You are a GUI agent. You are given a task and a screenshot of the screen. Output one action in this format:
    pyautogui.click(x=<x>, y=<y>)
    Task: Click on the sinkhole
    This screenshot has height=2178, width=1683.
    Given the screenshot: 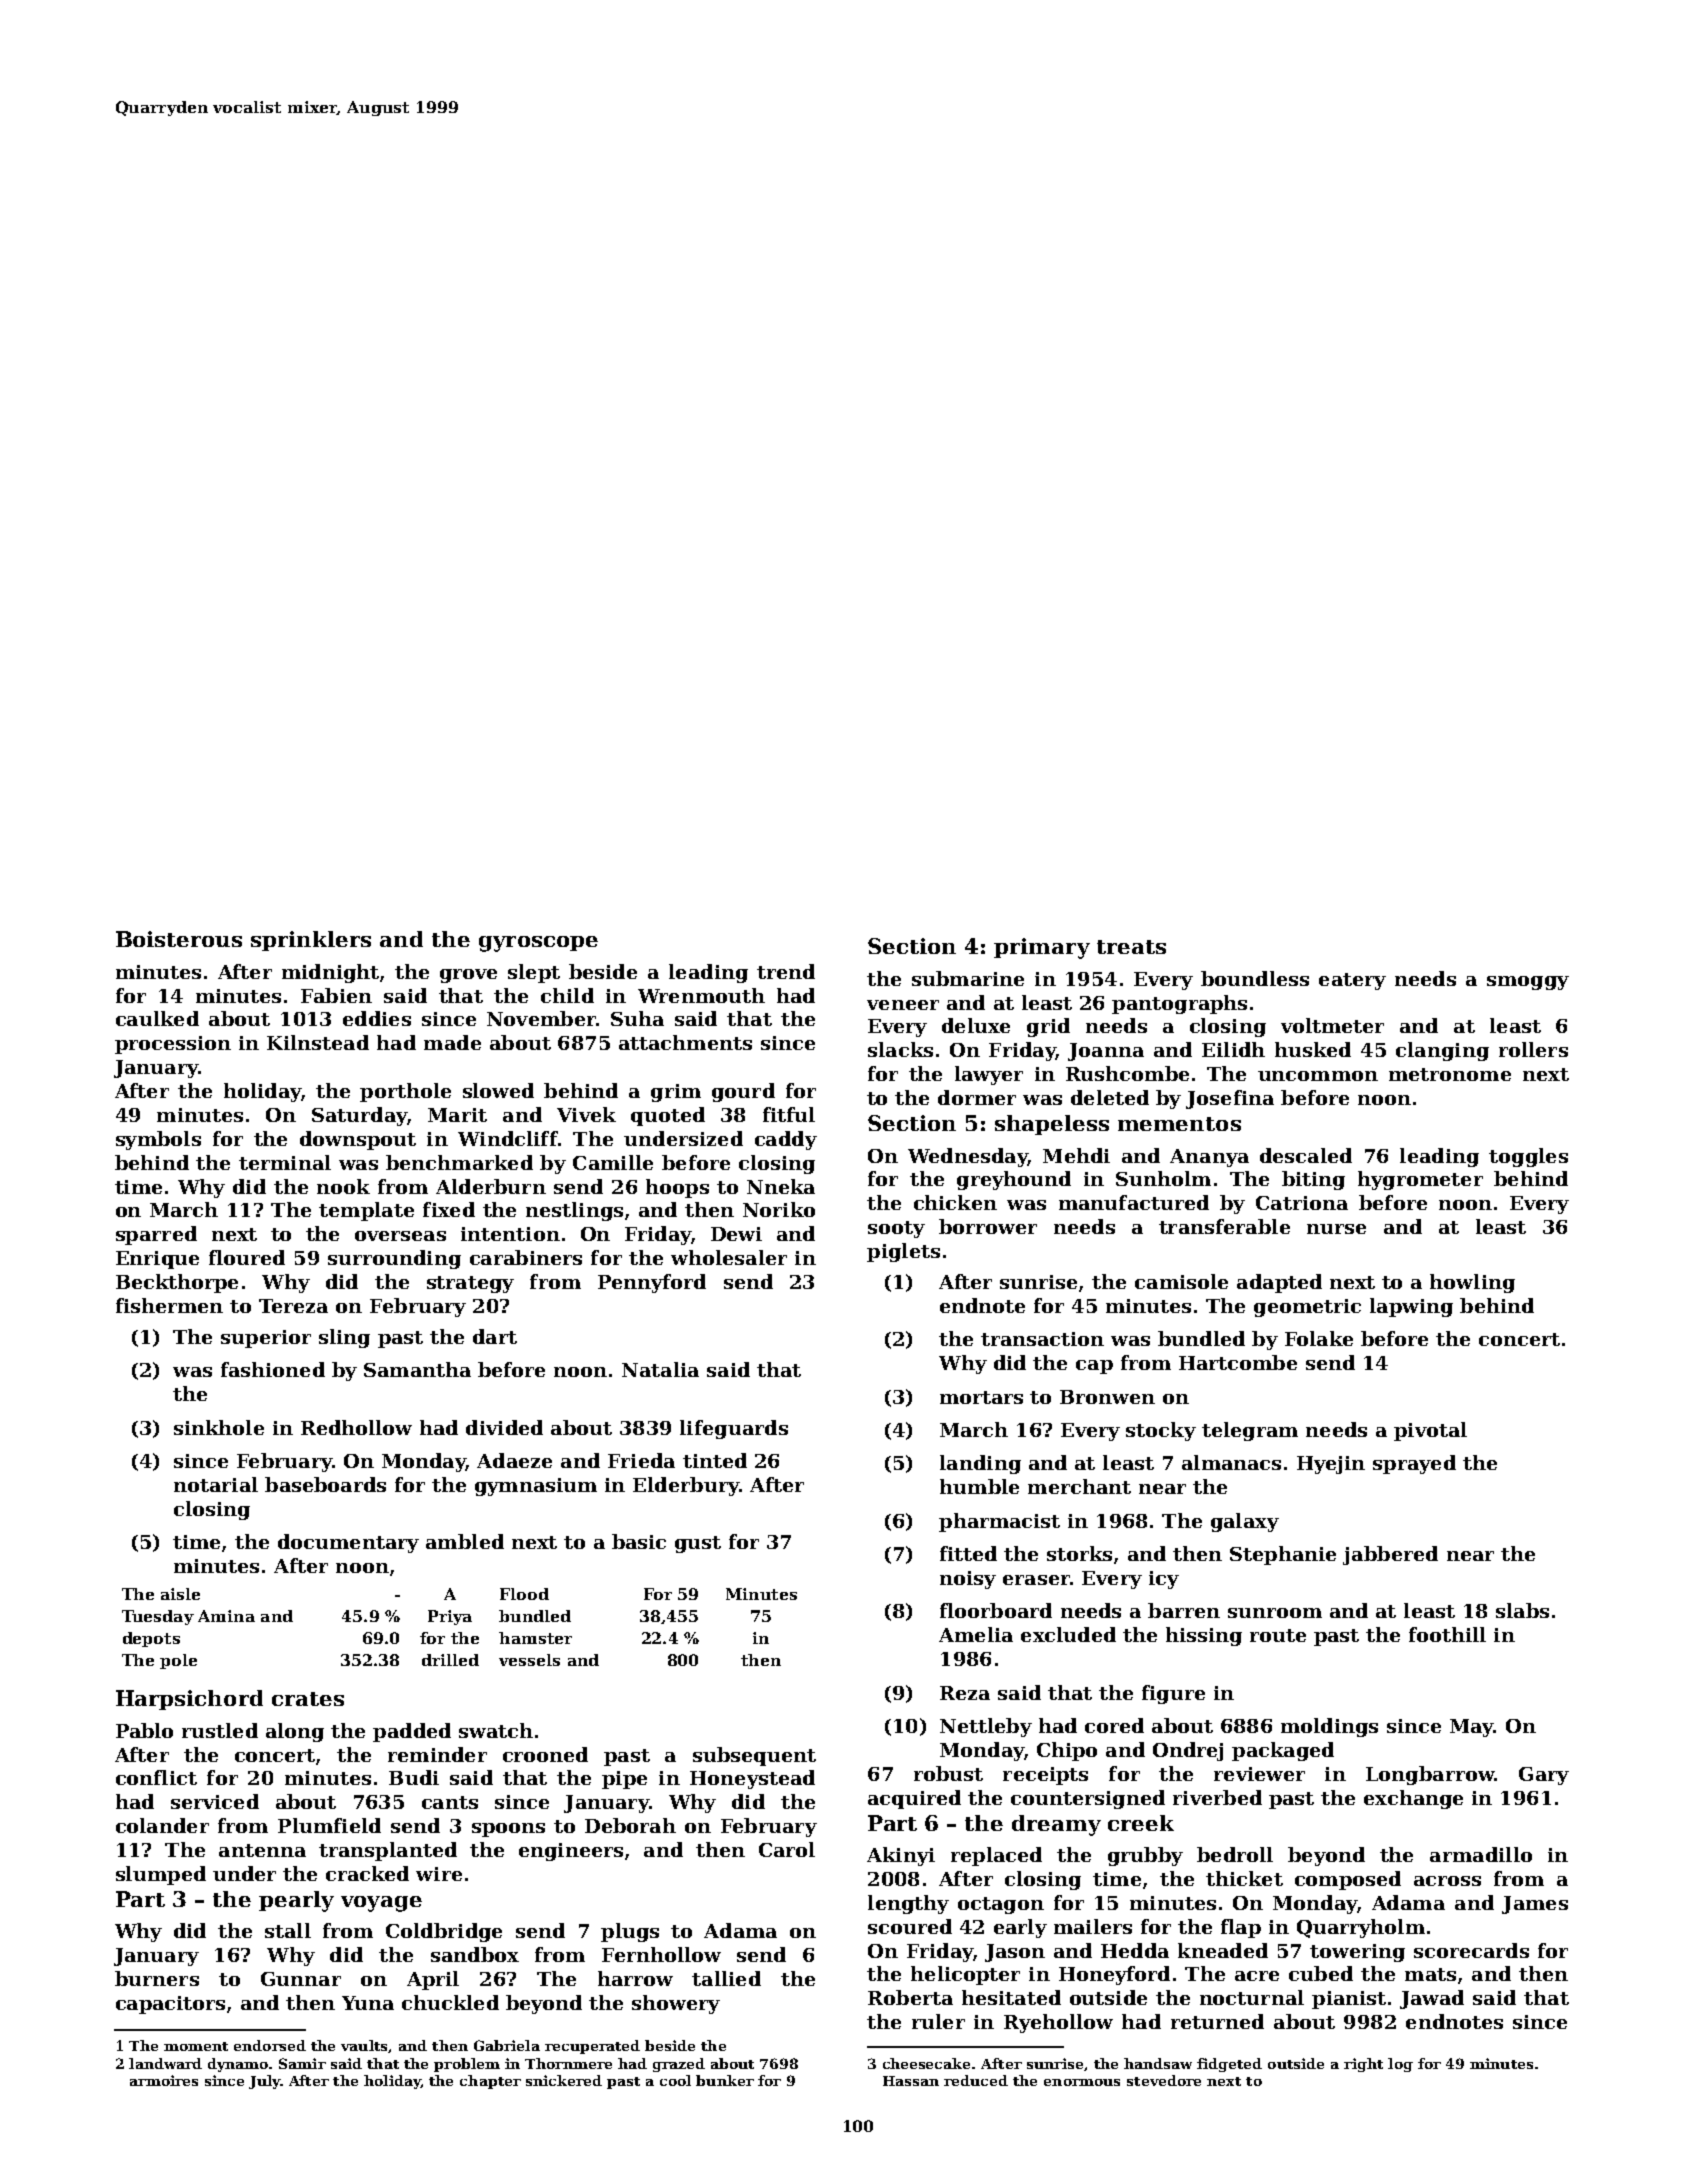 What is the action you would take?
    pyautogui.click(x=219, y=1427)
